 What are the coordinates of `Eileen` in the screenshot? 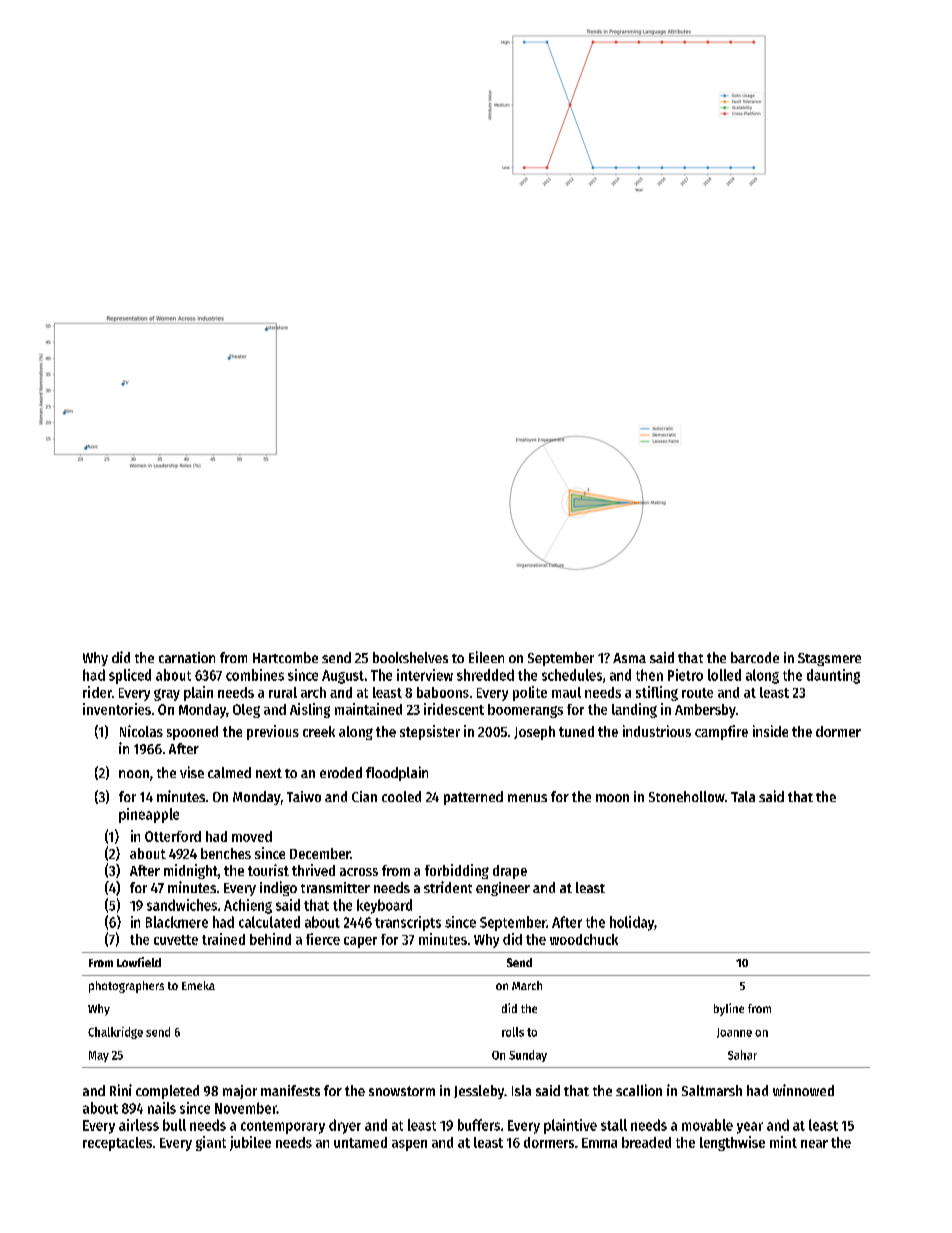 It's located at (486, 657).
